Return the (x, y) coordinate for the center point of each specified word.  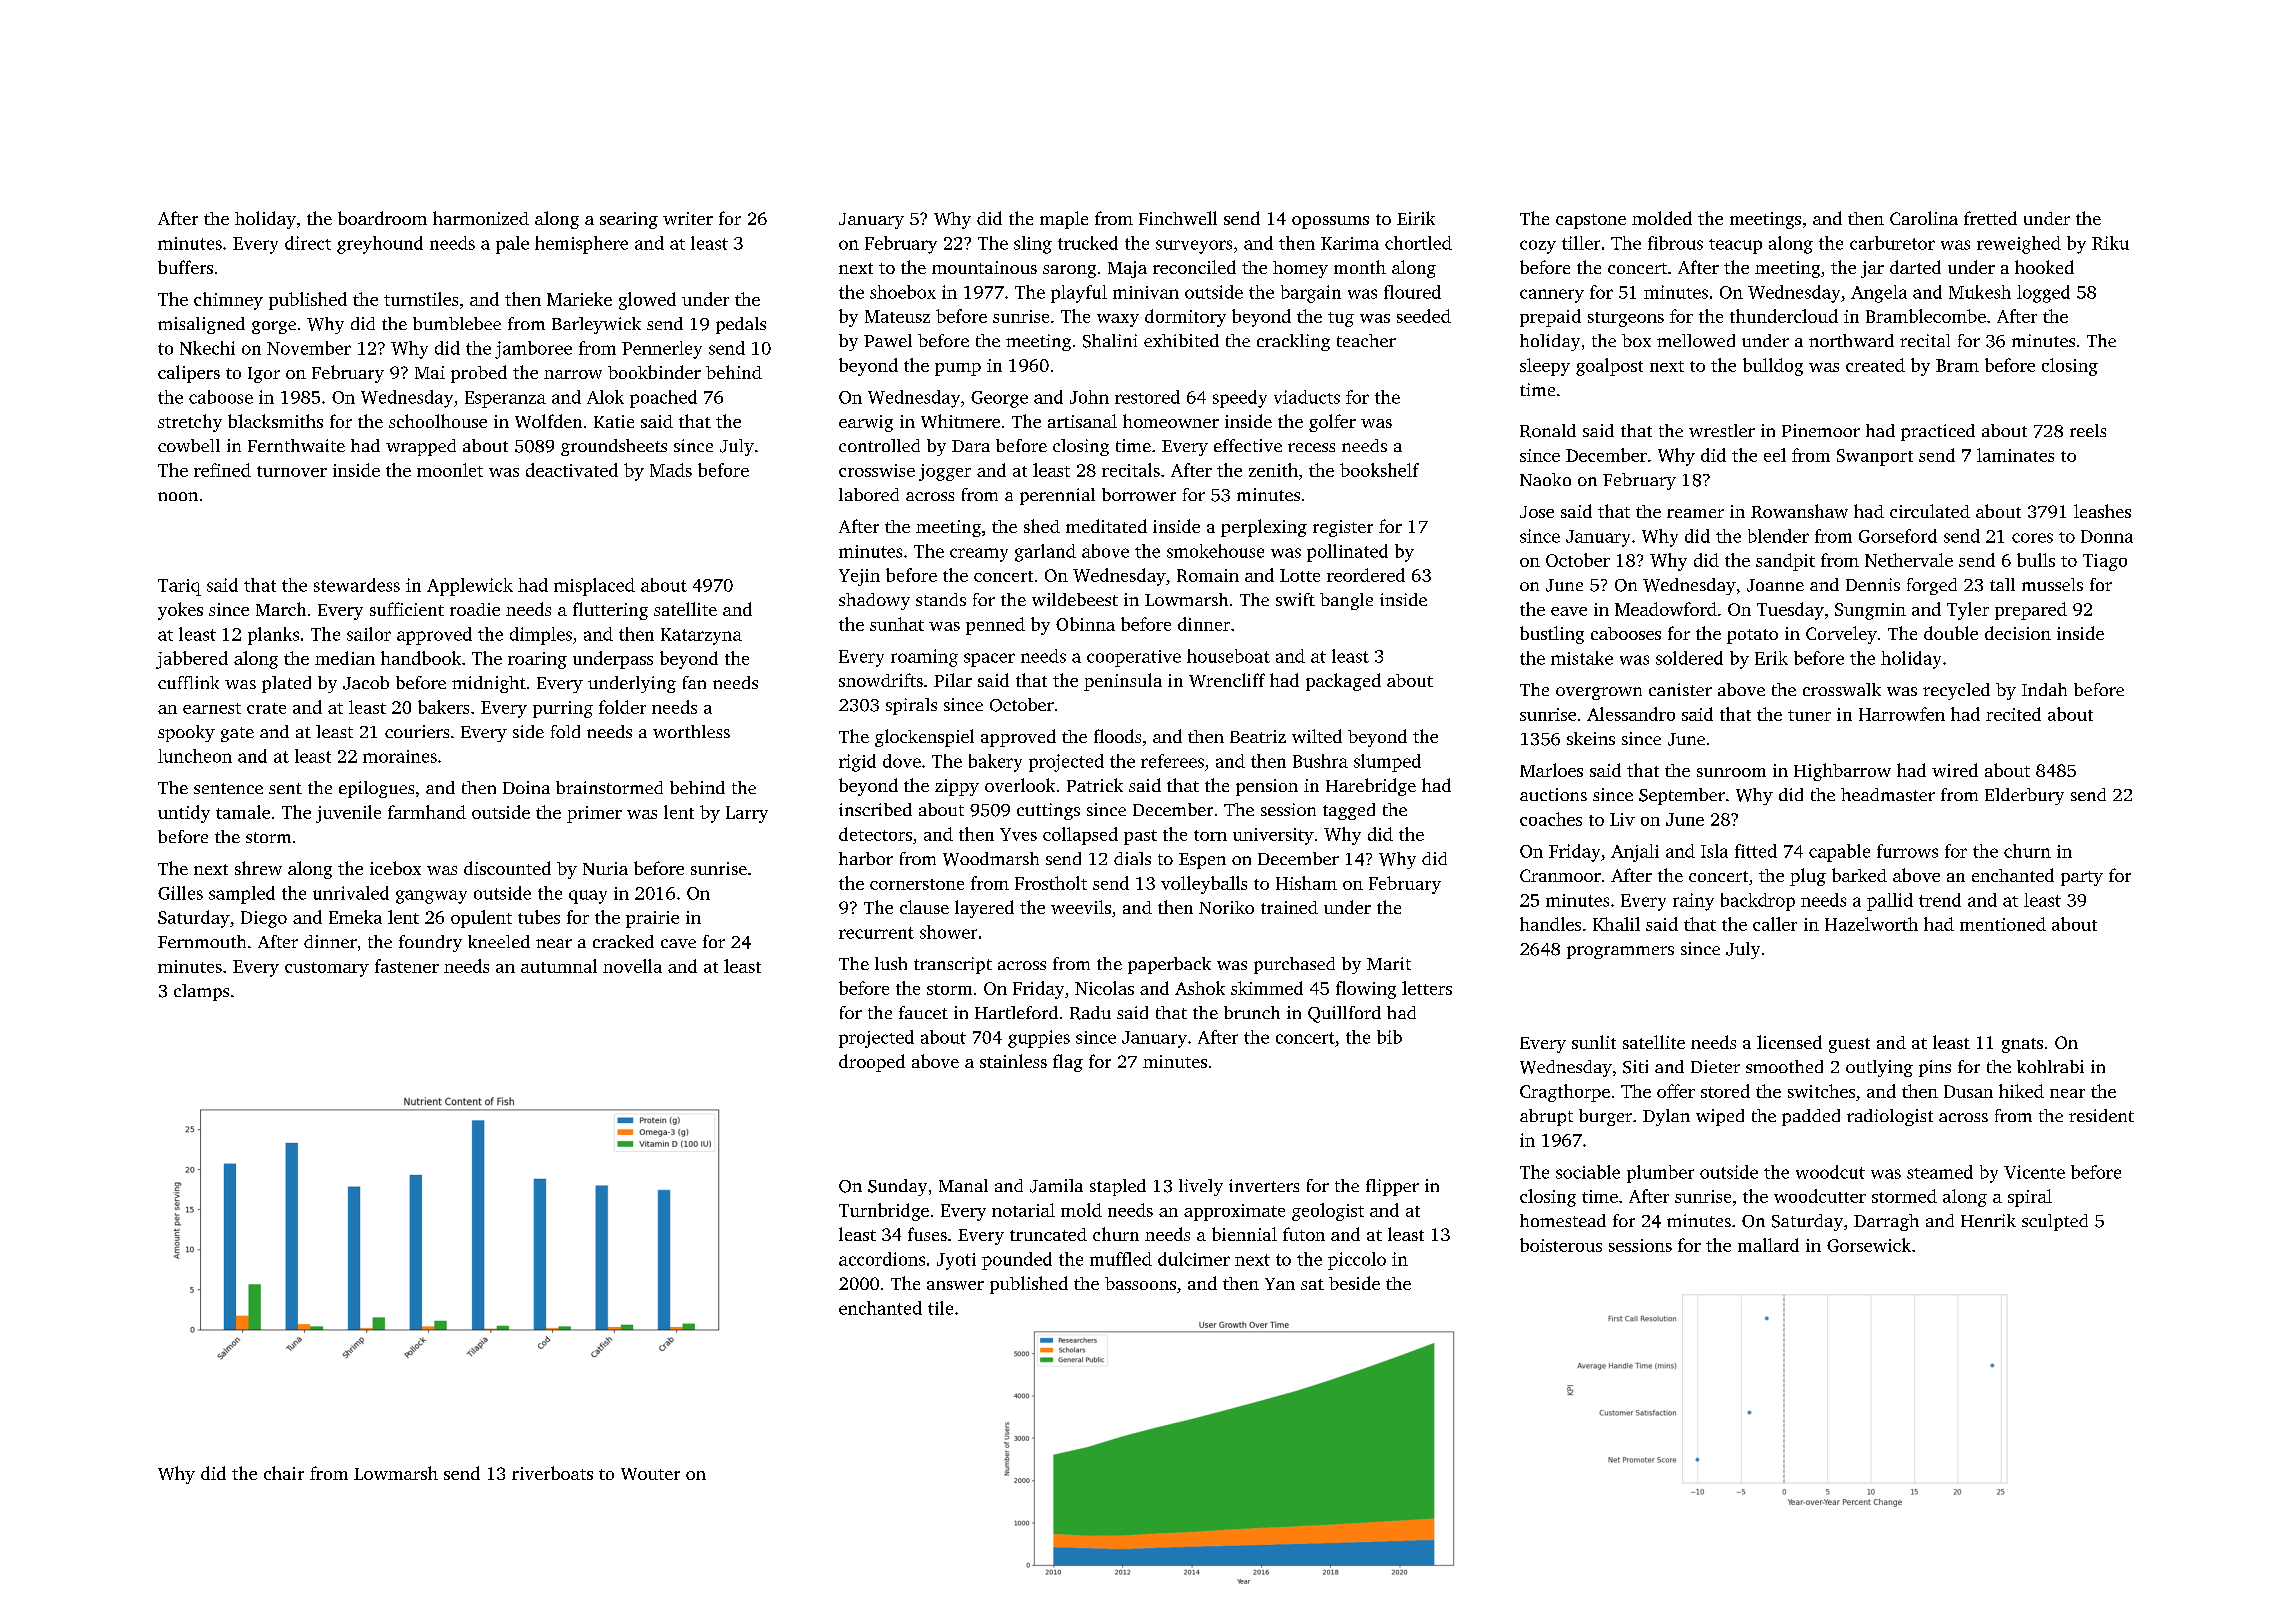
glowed (647, 301)
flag (1068, 1063)
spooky (186, 733)
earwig (866, 423)
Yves (1018, 834)
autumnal (559, 966)
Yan (1280, 1284)
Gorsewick (1869, 1245)
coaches (1551, 819)
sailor (369, 634)
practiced (1938, 432)
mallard (1768, 1245)
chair (284, 1473)
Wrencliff (1227, 680)
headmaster (1888, 794)
